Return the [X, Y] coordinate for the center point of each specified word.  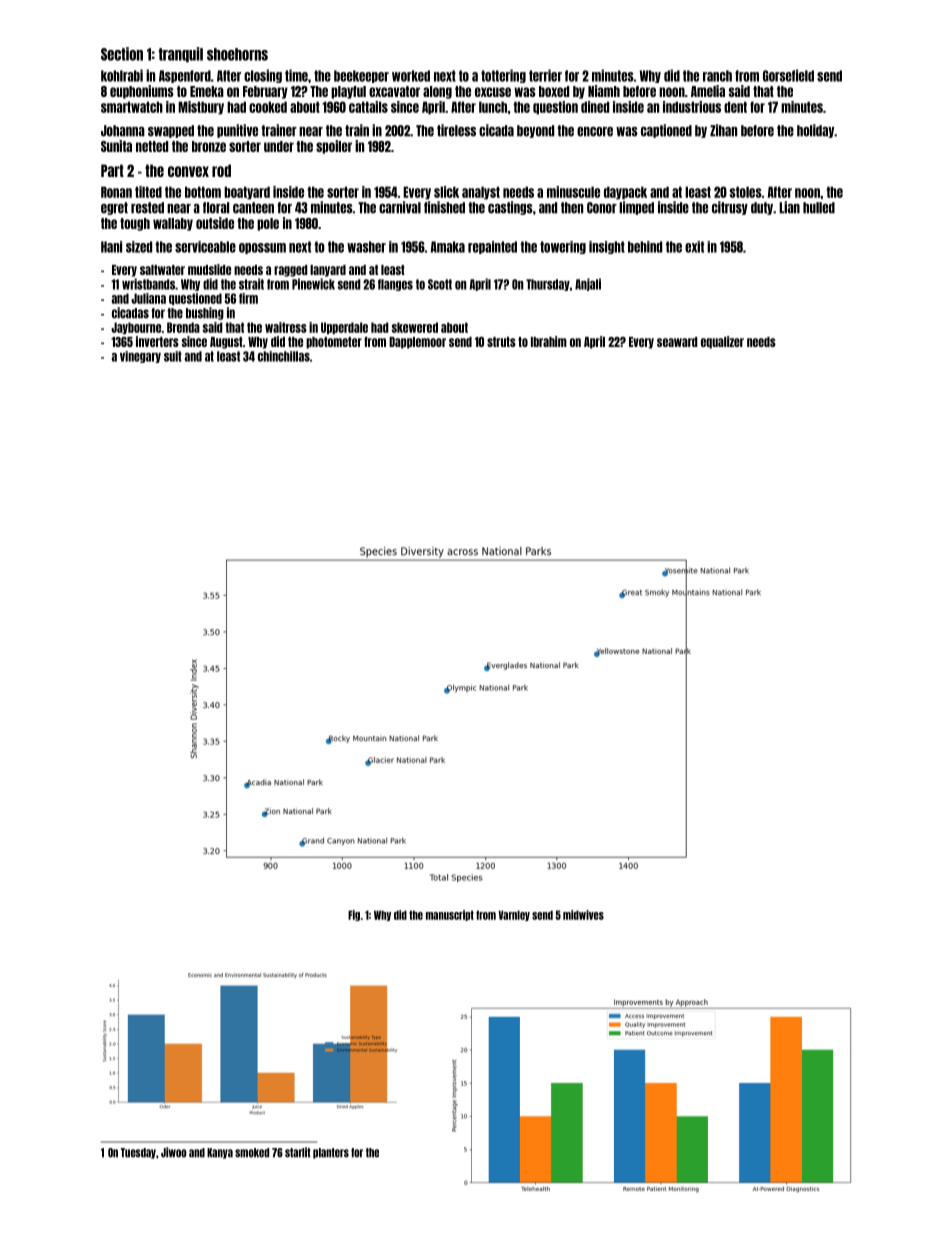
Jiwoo [173, 1152]
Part [112, 170]
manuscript [450, 915]
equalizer [722, 342]
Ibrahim [549, 341]
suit [173, 356]
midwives [583, 915]
